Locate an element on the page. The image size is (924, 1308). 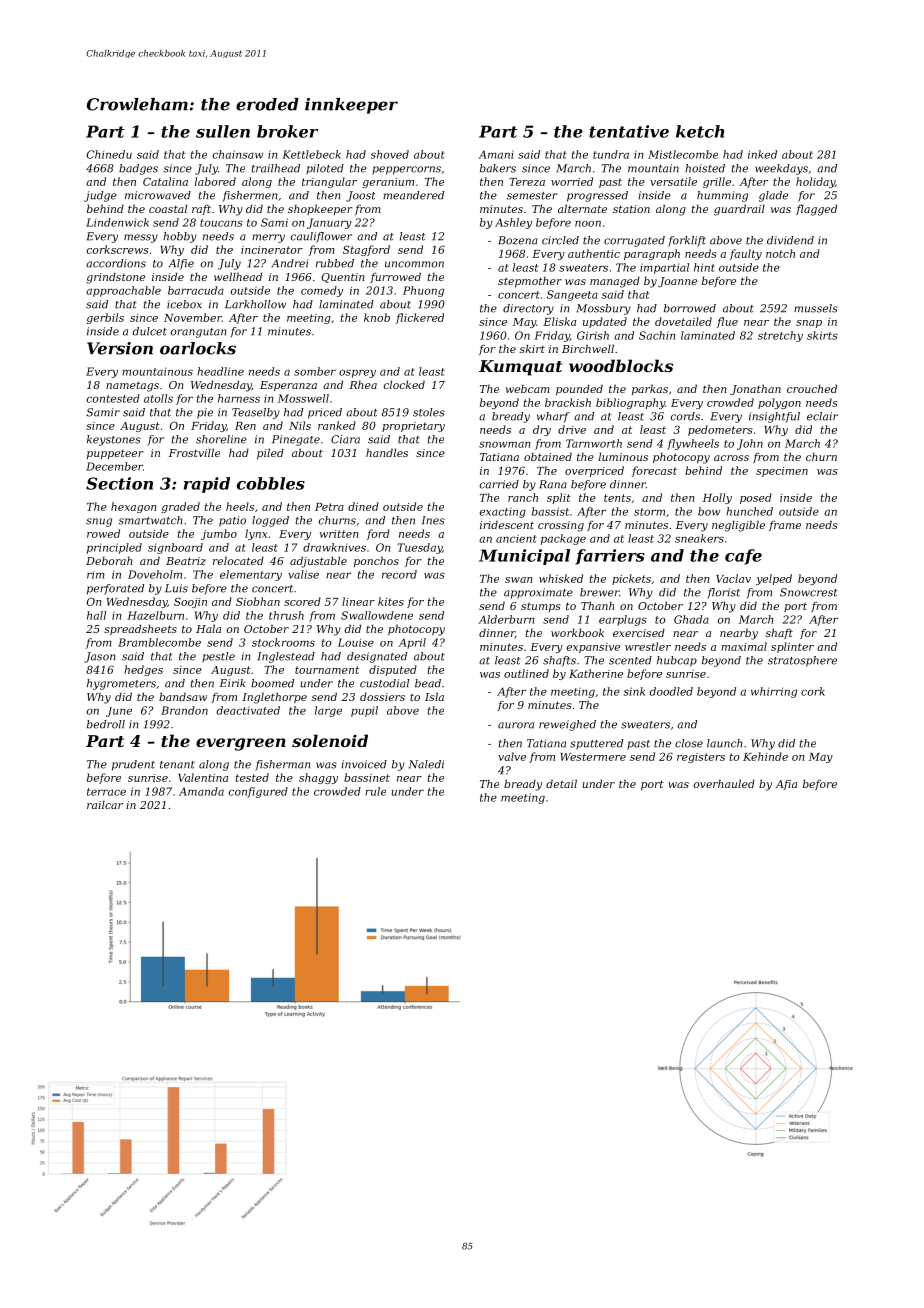
smartwatch is located at coordinates (150, 520).
